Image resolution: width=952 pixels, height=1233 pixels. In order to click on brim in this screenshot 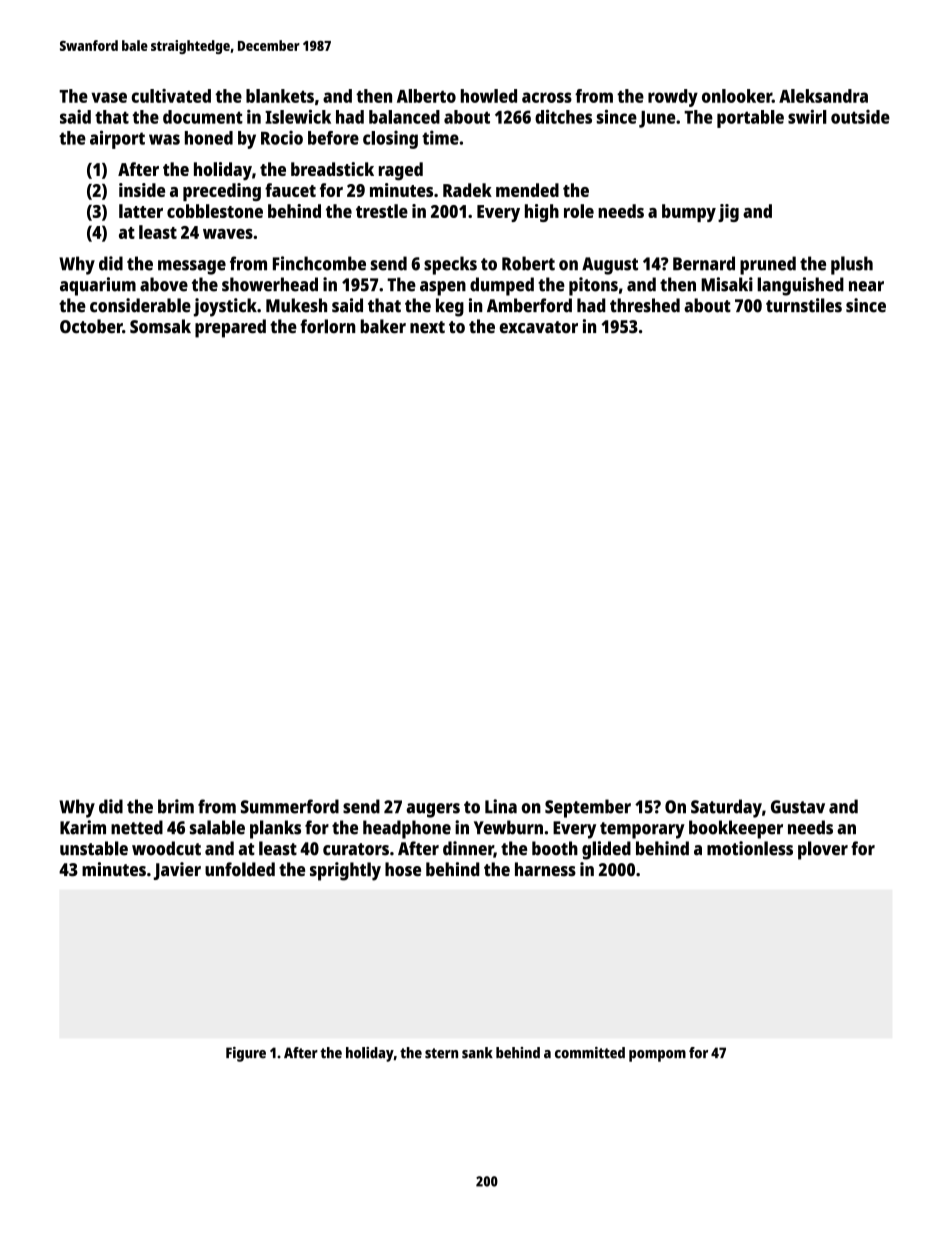, I will do `click(176, 806)`.
